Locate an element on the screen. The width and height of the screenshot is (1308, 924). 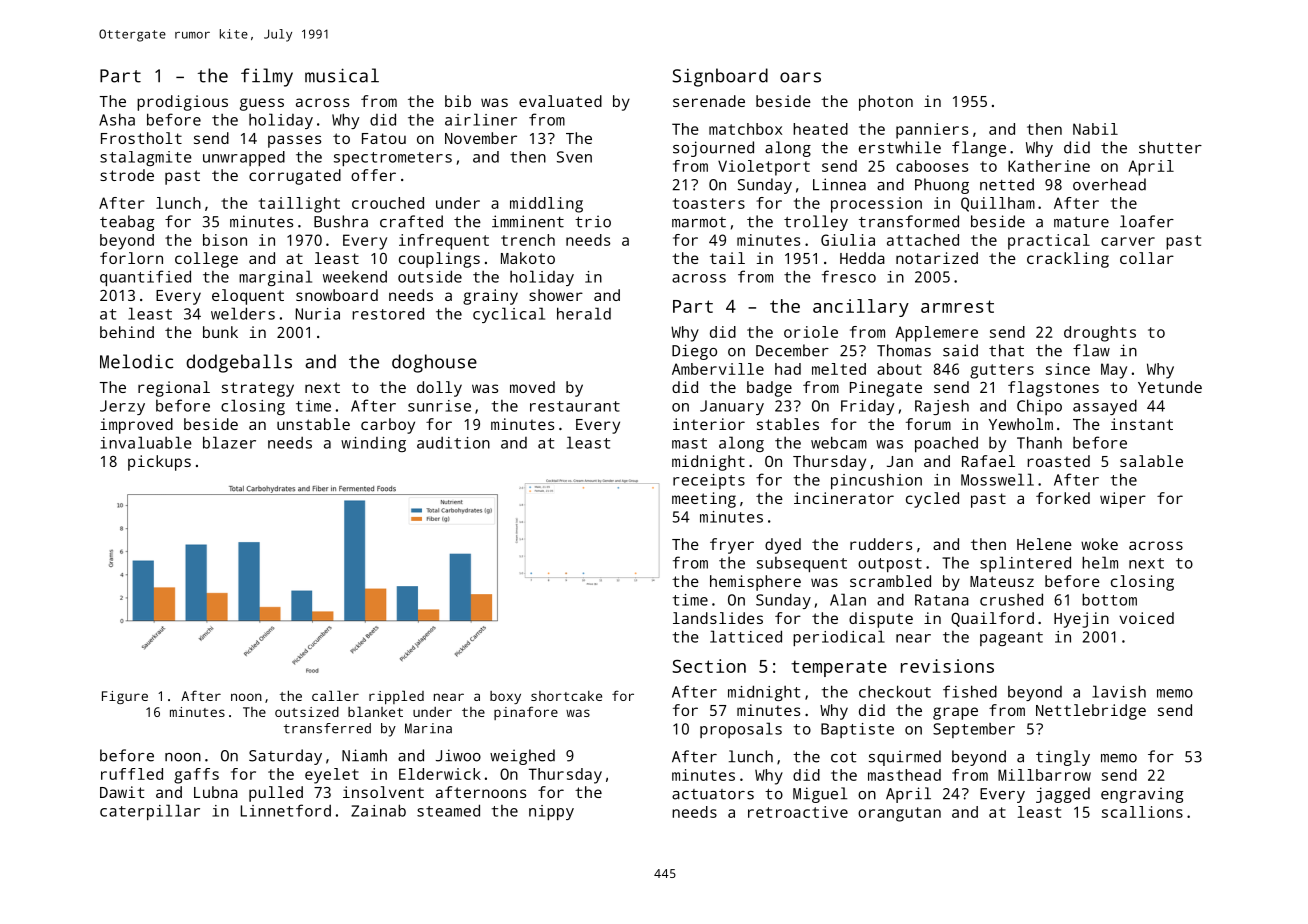
musical is located at coordinates (342, 75).
